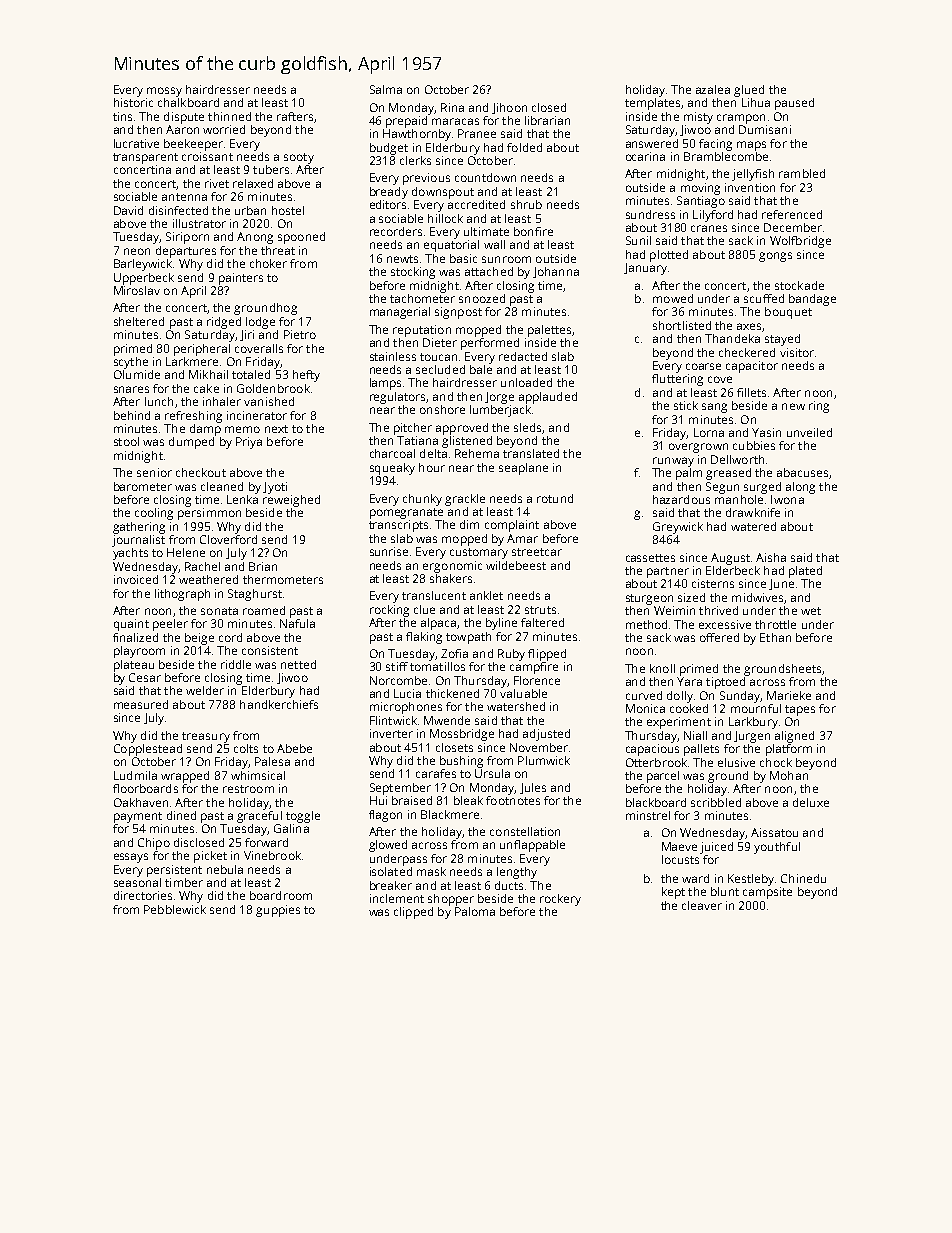 The width and height of the page is (952, 1233). What do you see at coordinates (143, 895) in the page?
I see `directories` at bounding box center [143, 895].
